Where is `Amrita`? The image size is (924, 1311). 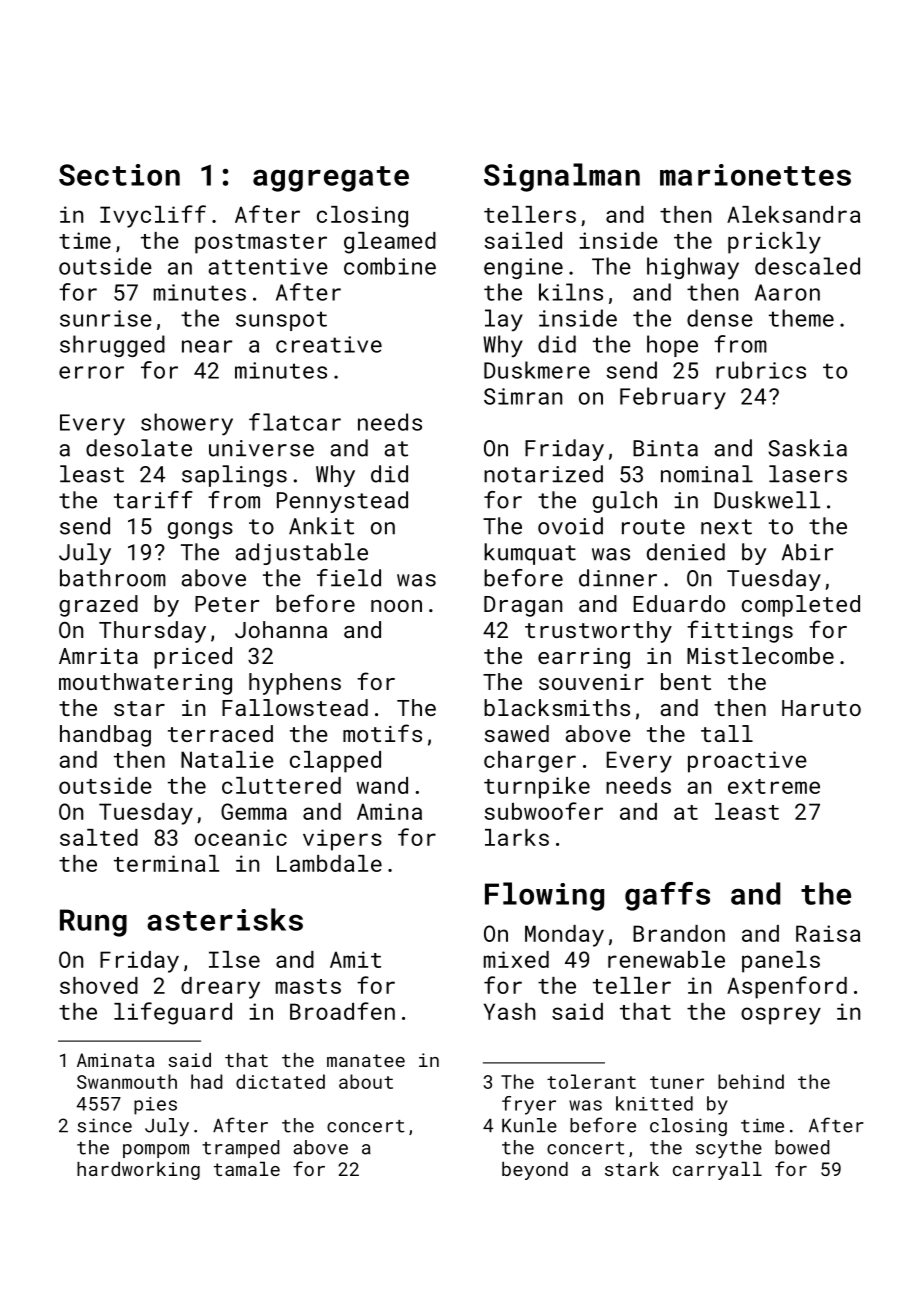 Amrita is located at coordinates (98, 656).
